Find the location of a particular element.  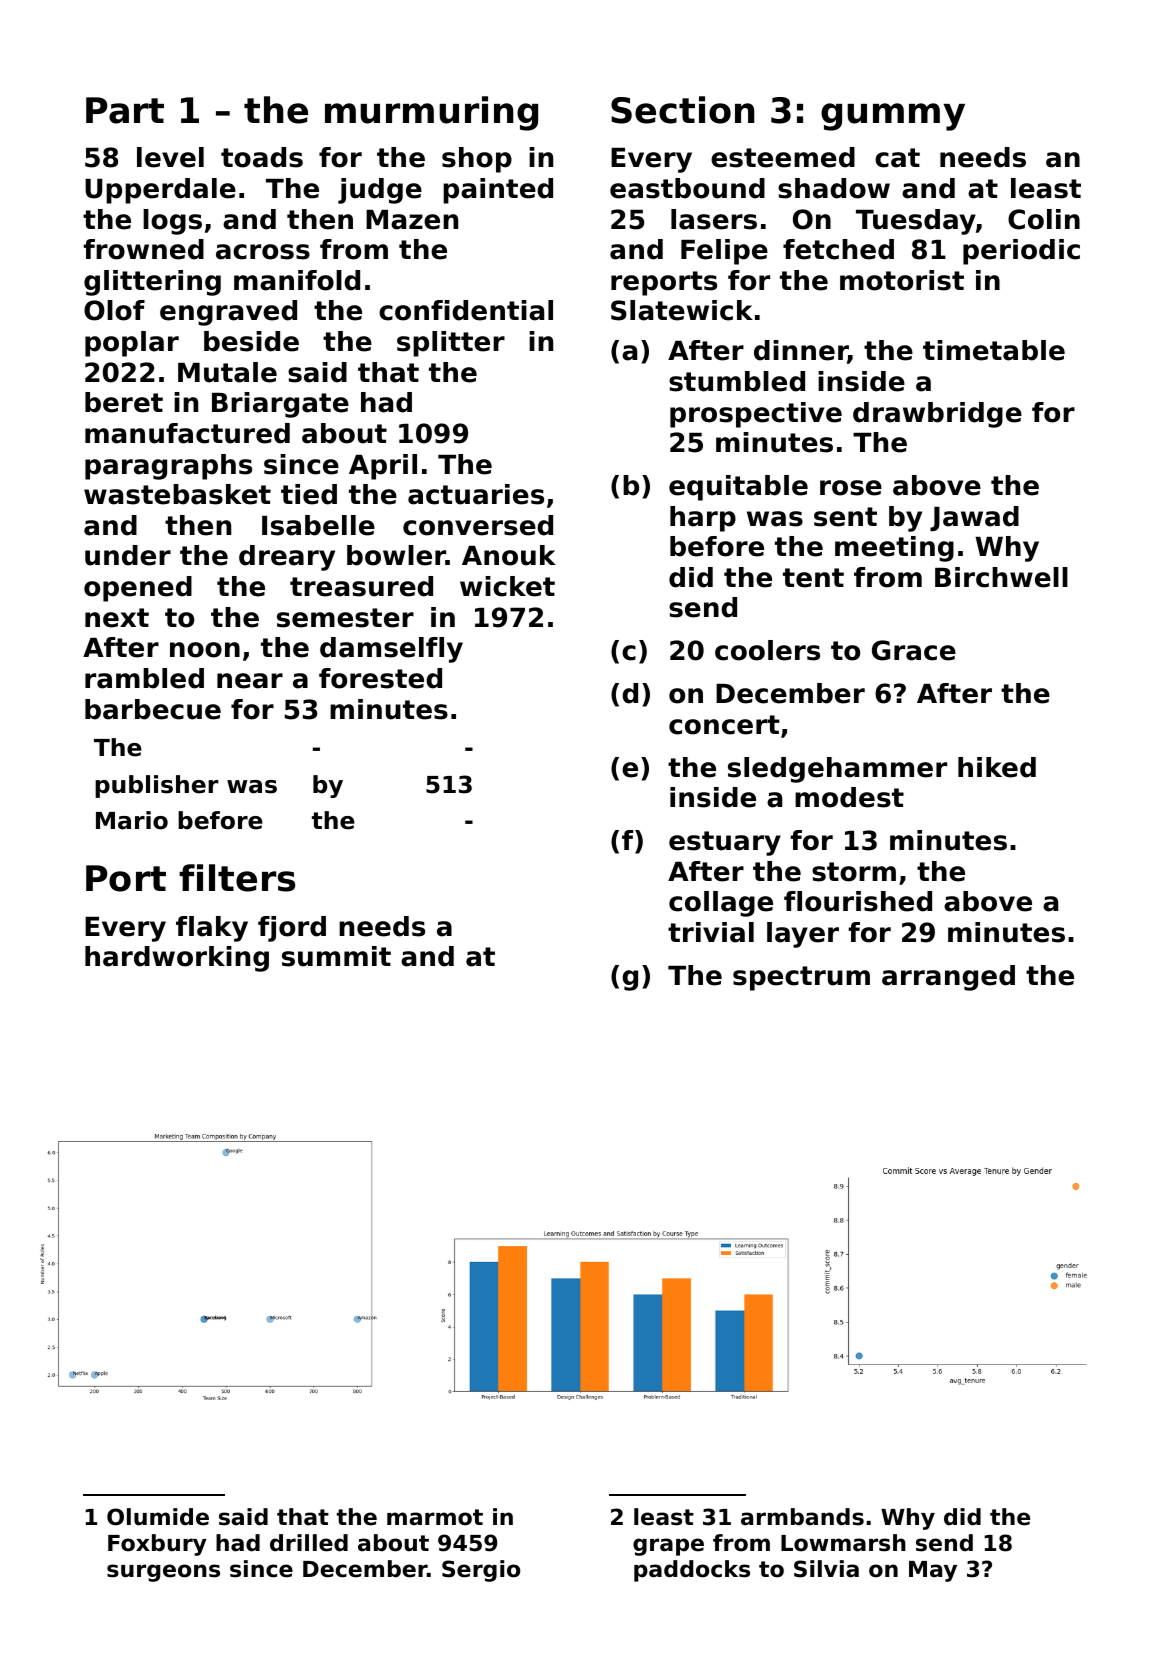

level is located at coordinates (170, 157).
